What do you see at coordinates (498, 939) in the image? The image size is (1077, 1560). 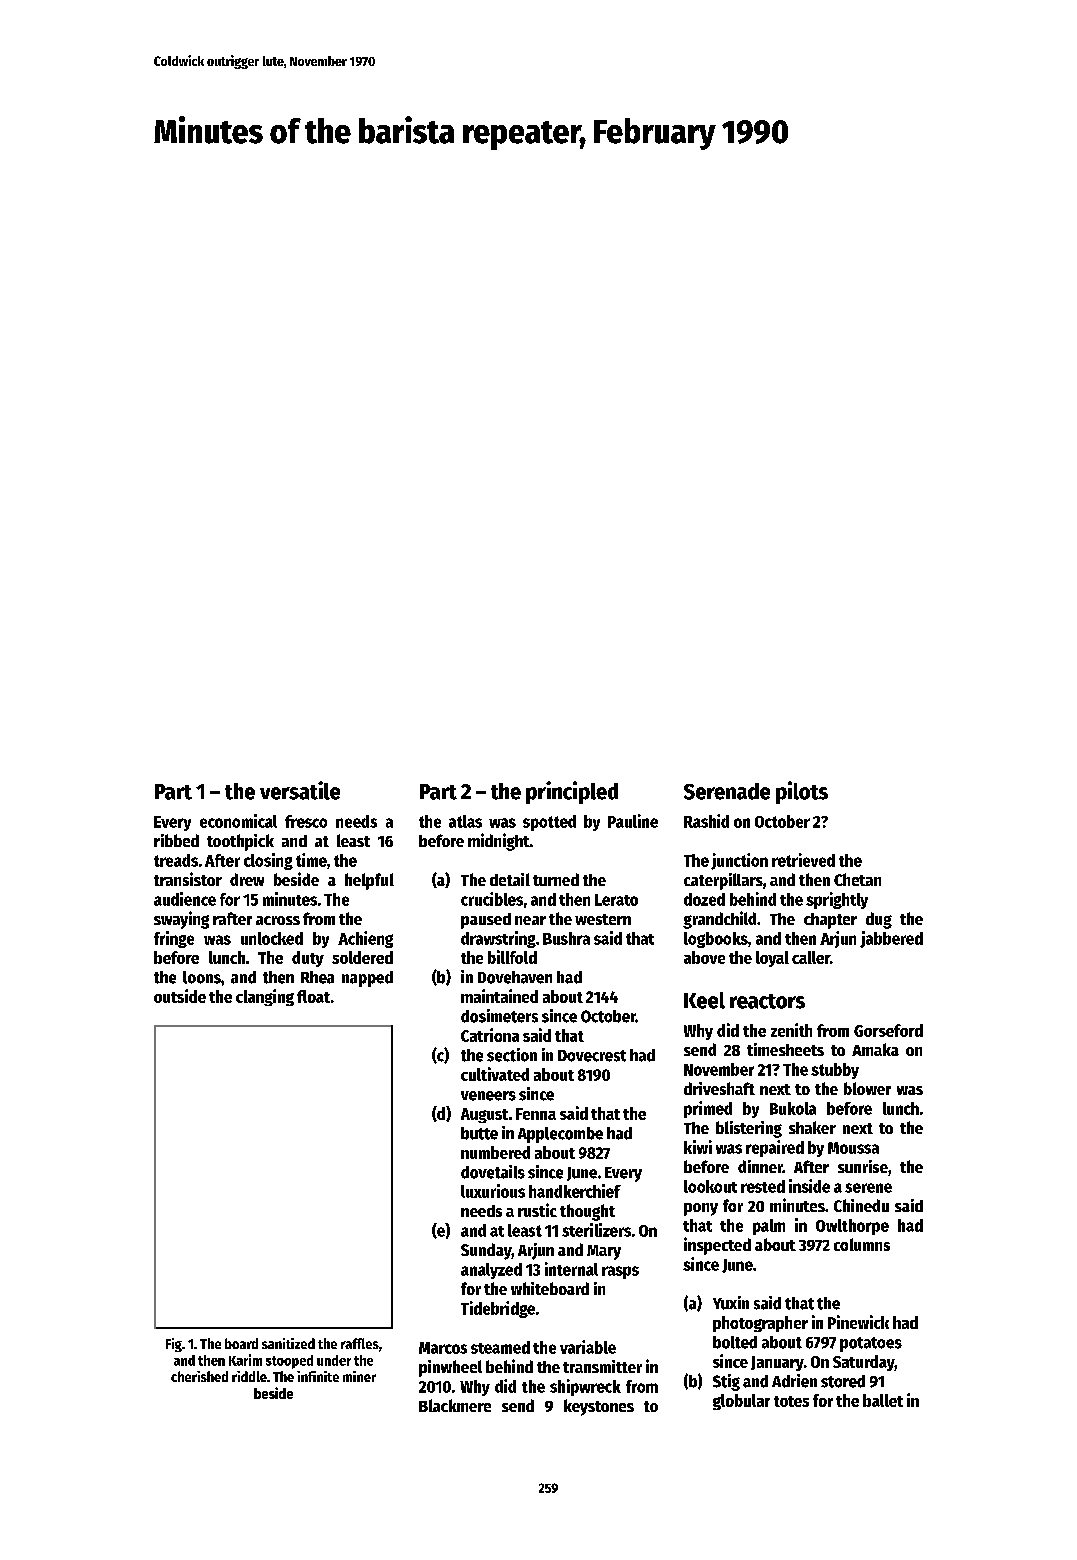 I see `drawstring` at bounding box center [498, 939].
